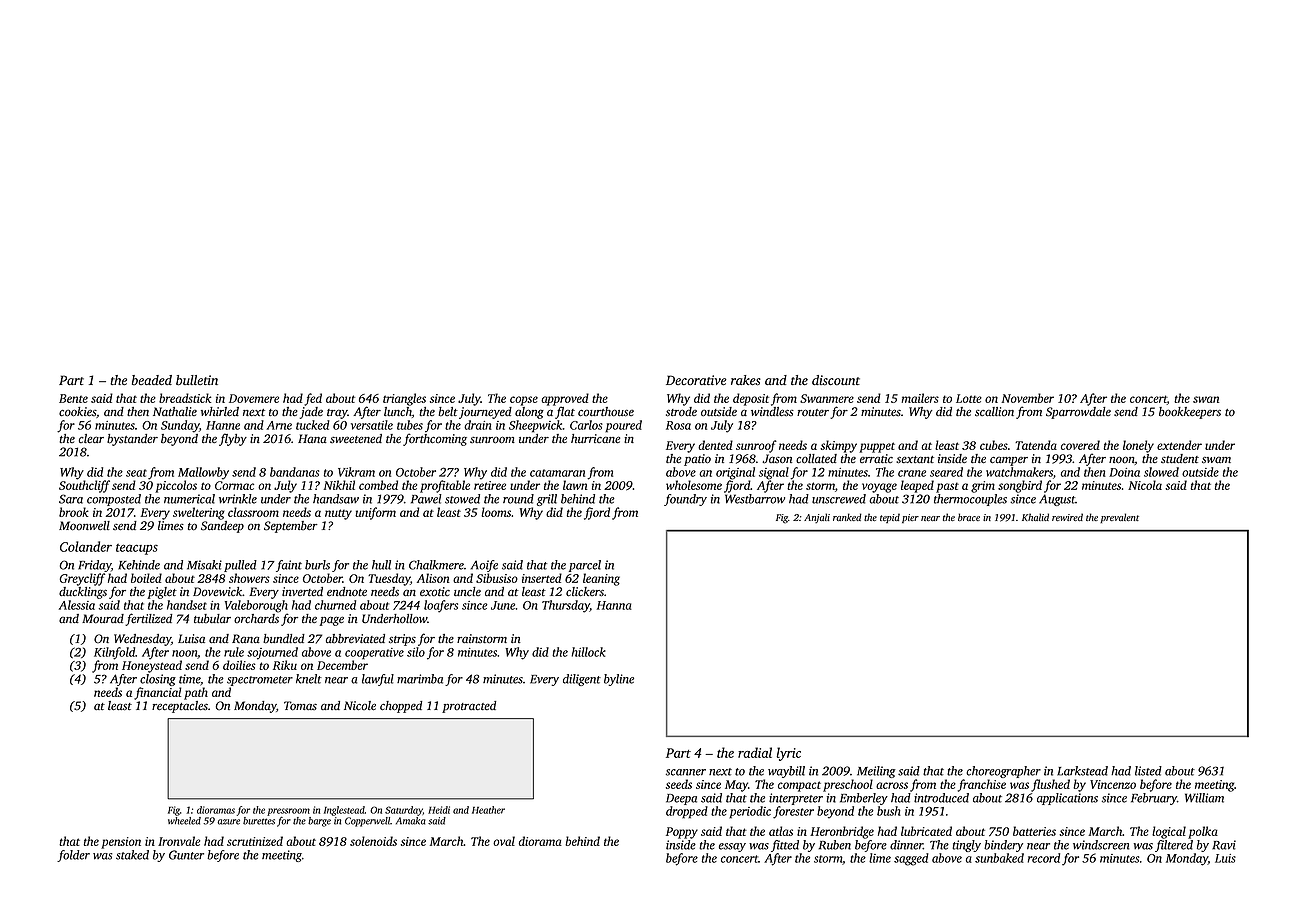 This screenshot has height=924, width=1308. Describe the element at coordinates (585, 566) in the screenshot. I see `parcel` at that location.
